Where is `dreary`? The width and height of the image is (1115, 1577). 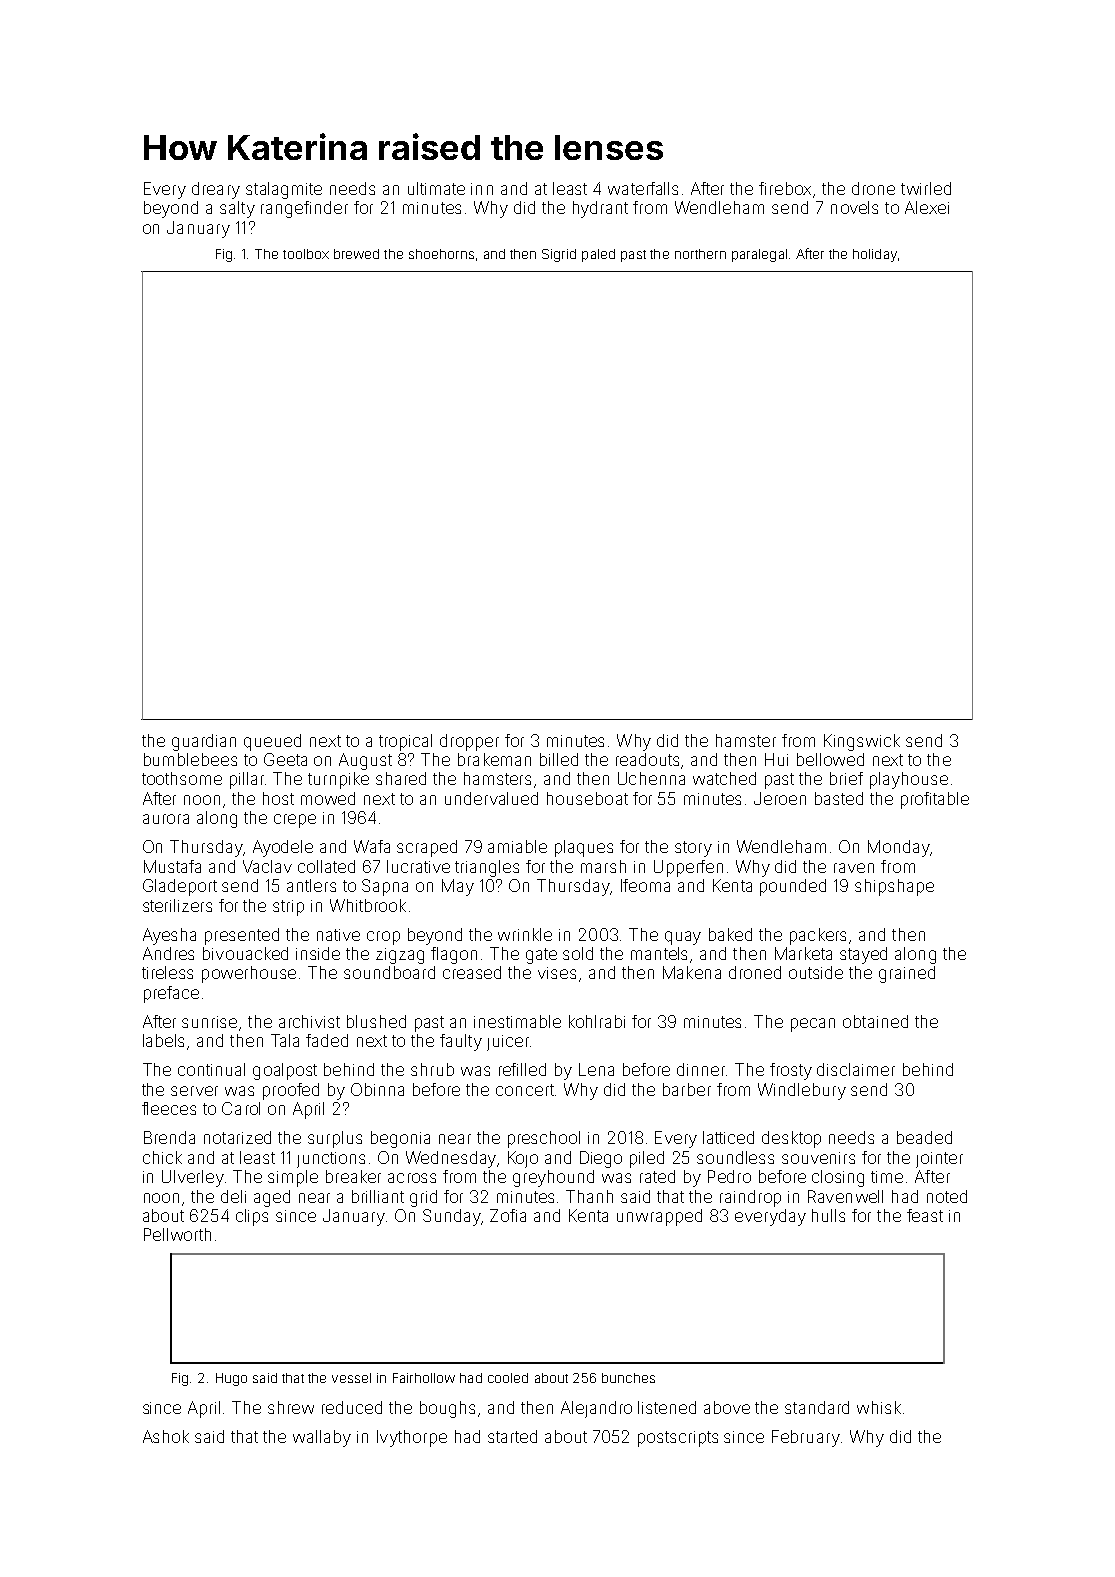 dreary is located at coordinates (216, 190).
